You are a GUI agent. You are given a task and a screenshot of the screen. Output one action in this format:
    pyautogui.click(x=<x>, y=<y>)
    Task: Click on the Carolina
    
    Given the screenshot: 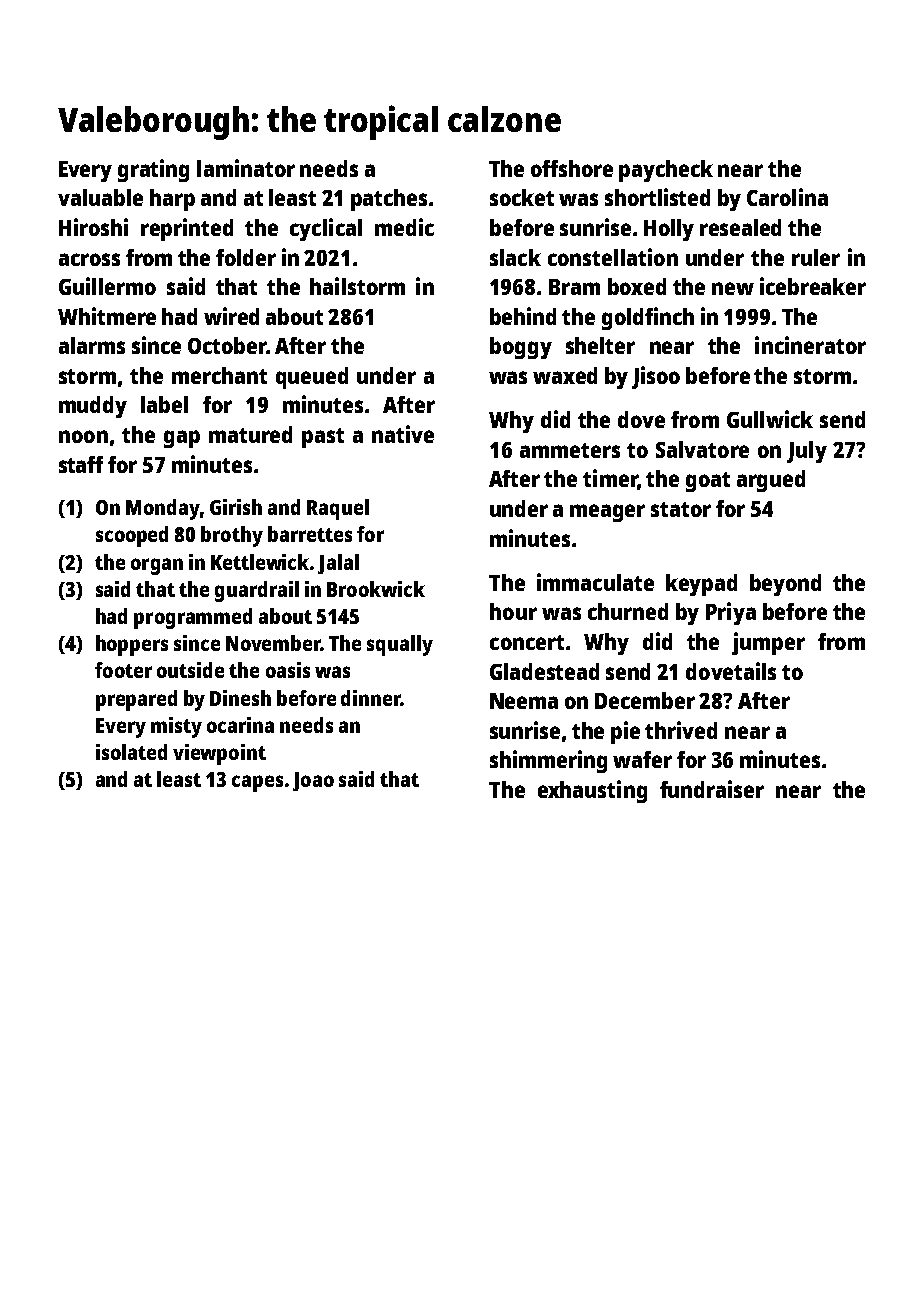 What is the action you would take?
    pyautogui.click(x=787, y=197)
